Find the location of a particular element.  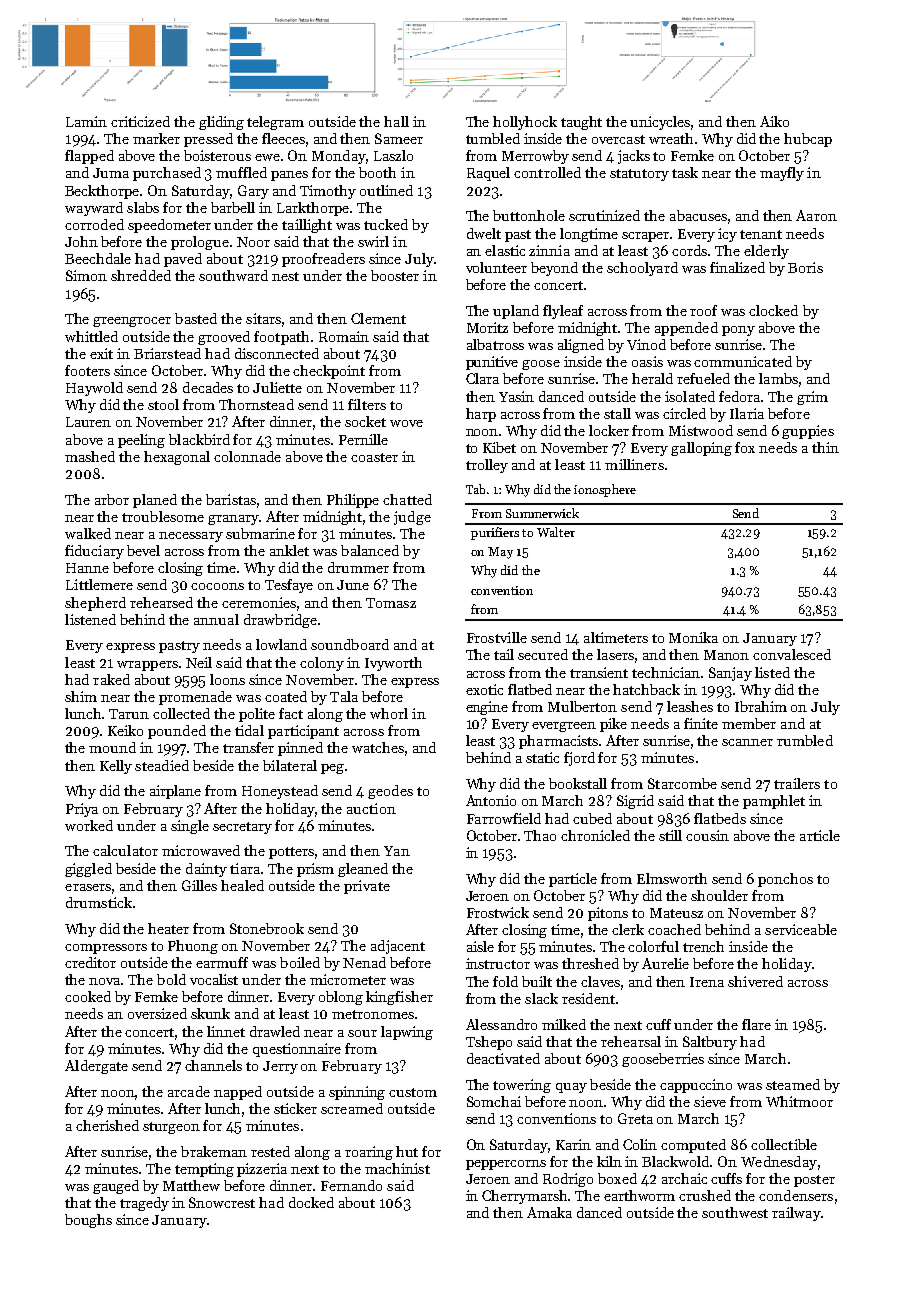

boughs is located at coordinates (88, 1221).
